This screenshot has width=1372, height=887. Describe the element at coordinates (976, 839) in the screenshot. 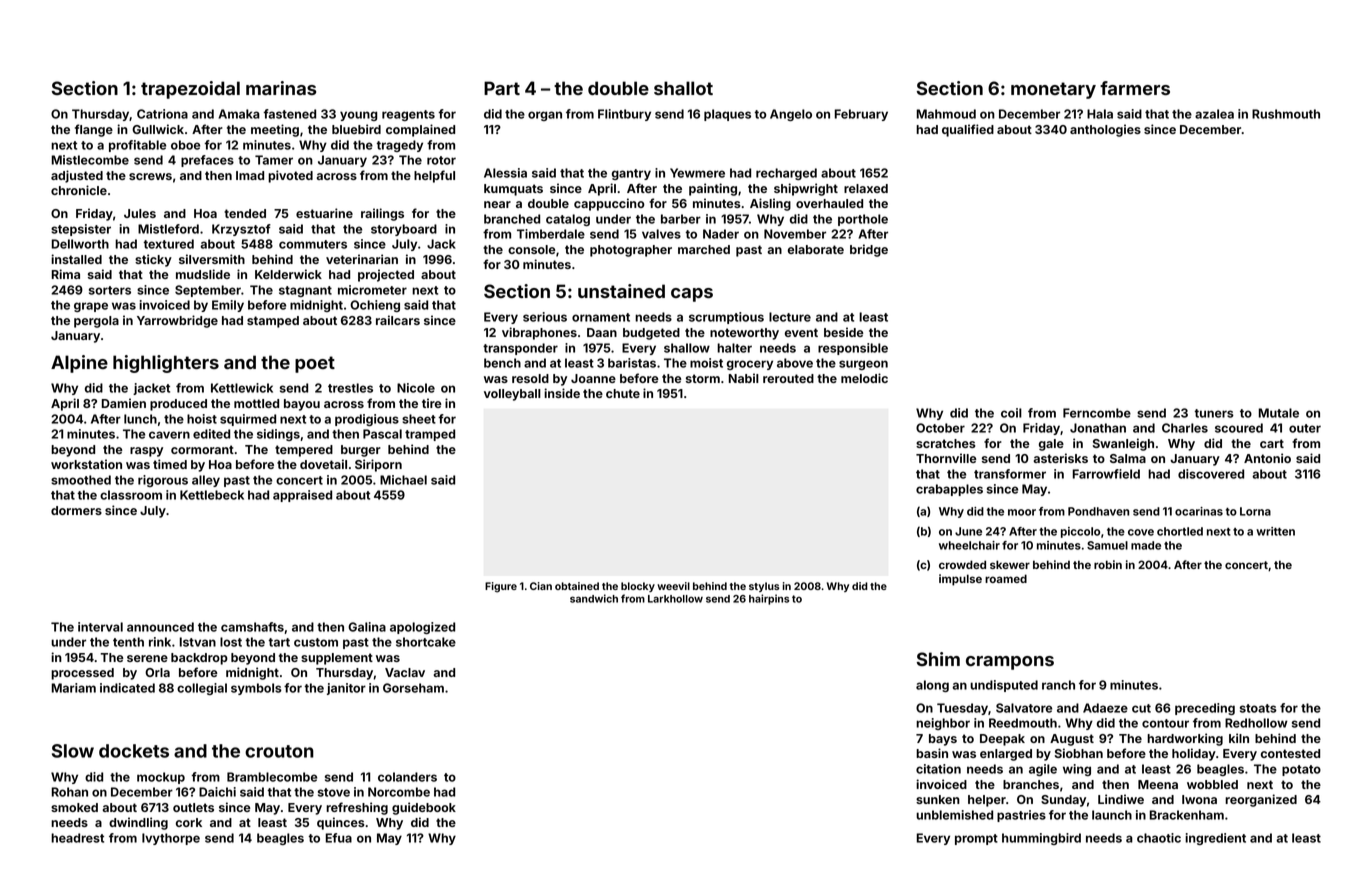

I see `prompt` at that location.
